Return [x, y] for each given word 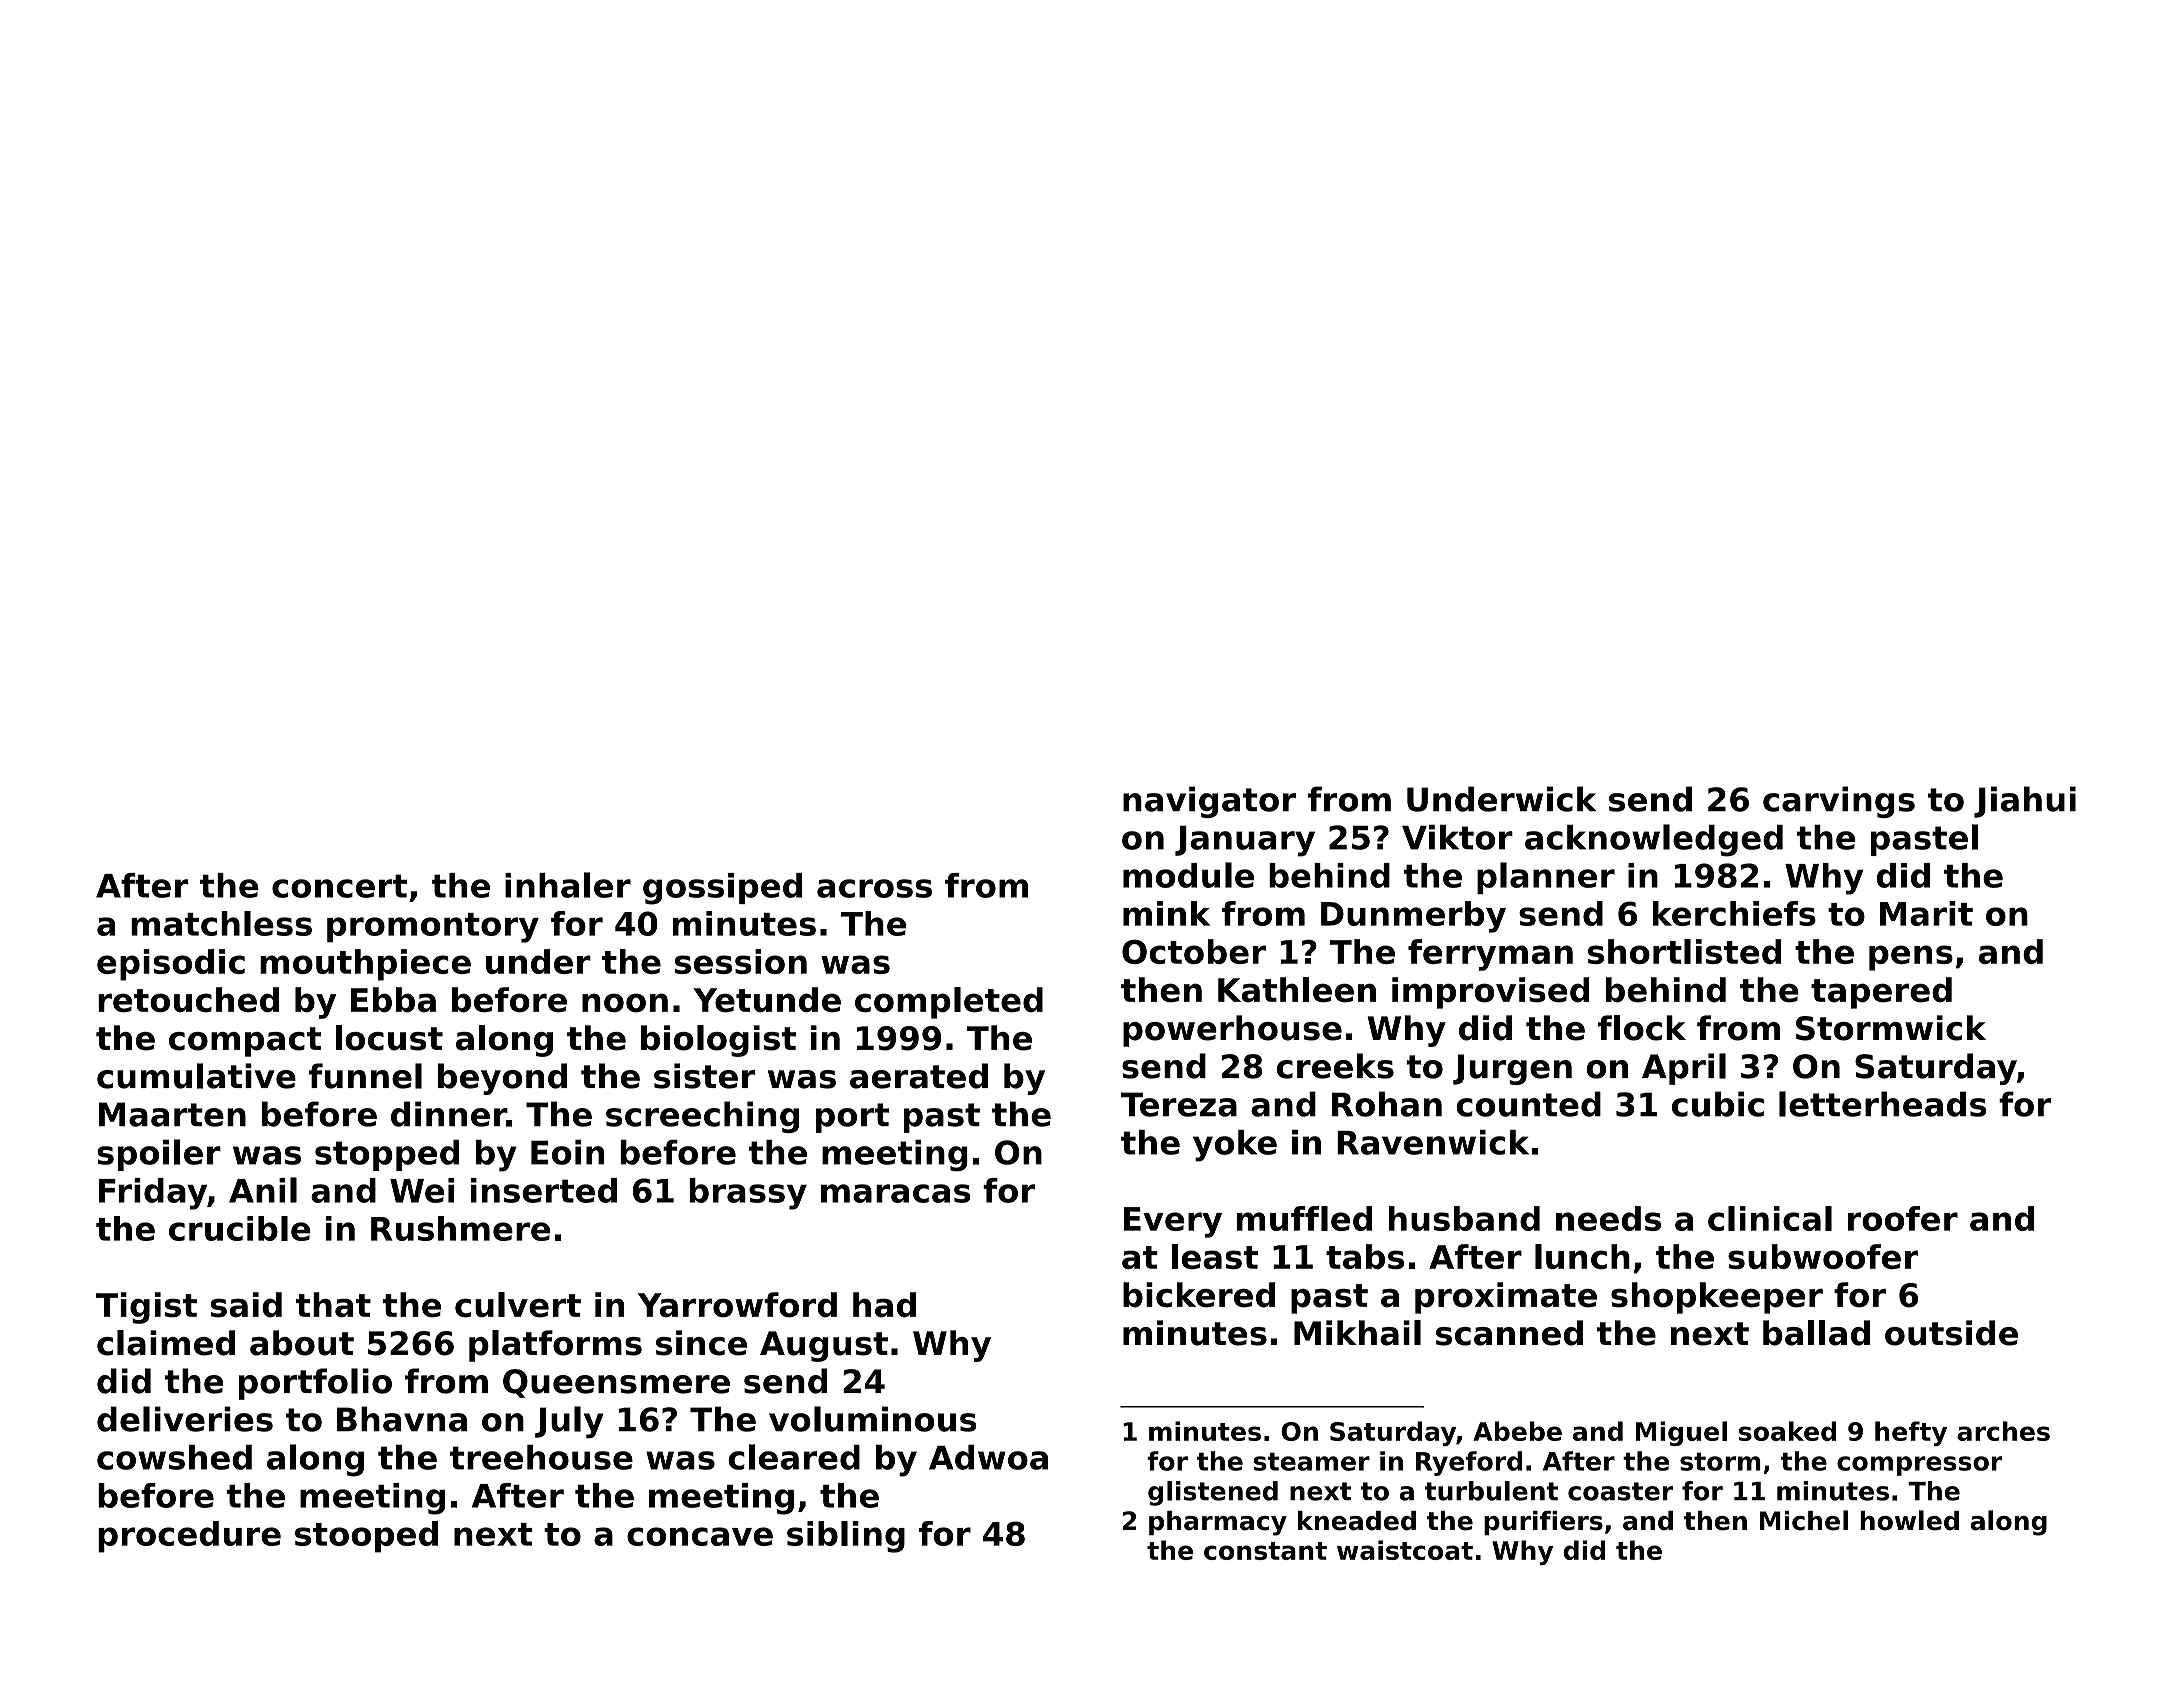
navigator [1209, 802]
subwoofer [1823, 1256]
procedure [189, 1537]
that [333, 1305]
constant [1265, 1551]
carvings [1839, 802]
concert [339, 886]
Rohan [1387, 1104]
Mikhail [1357, 1333]
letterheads [1882, 1104]
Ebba [393, 1000]
